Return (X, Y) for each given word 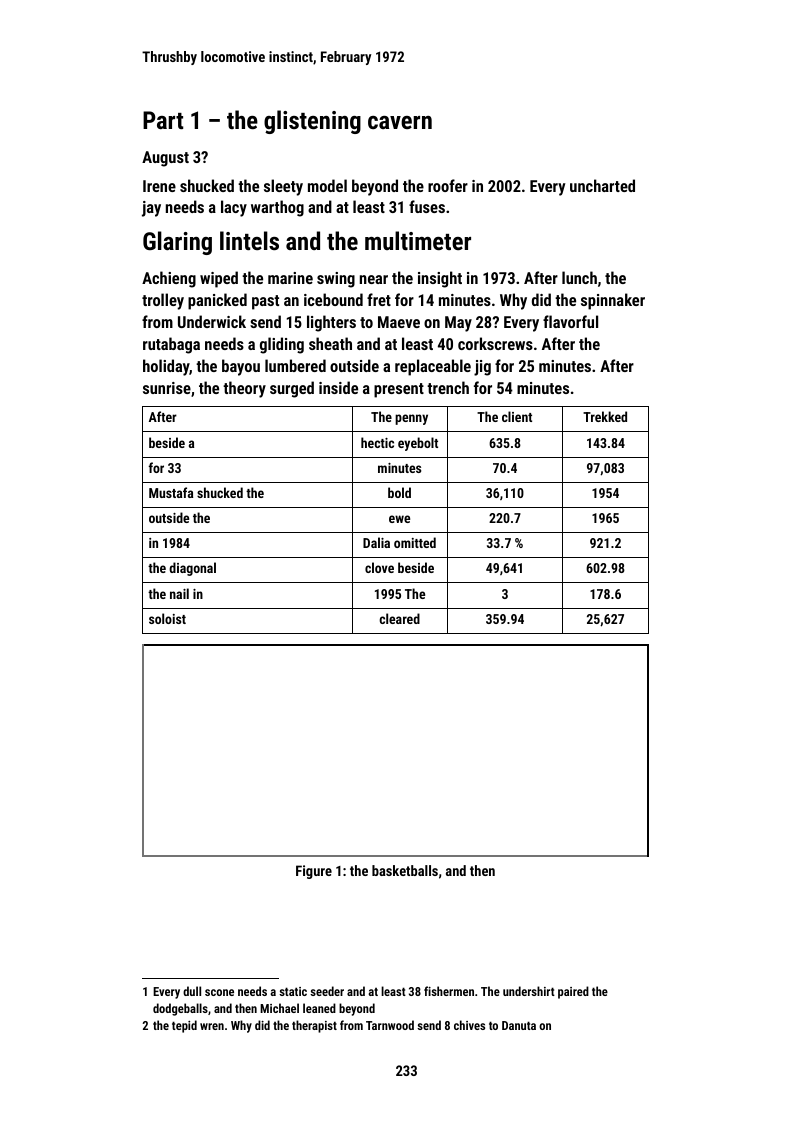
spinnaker (613, 301)
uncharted (602, 185)
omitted (415, 542)
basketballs (405, 870)
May (458, 324)
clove (379, 567)
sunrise (167, 388)
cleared (399, 618)
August (165, 159)
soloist (167, 618)
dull (192, 991)
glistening (312, 122)
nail (179, 593)
